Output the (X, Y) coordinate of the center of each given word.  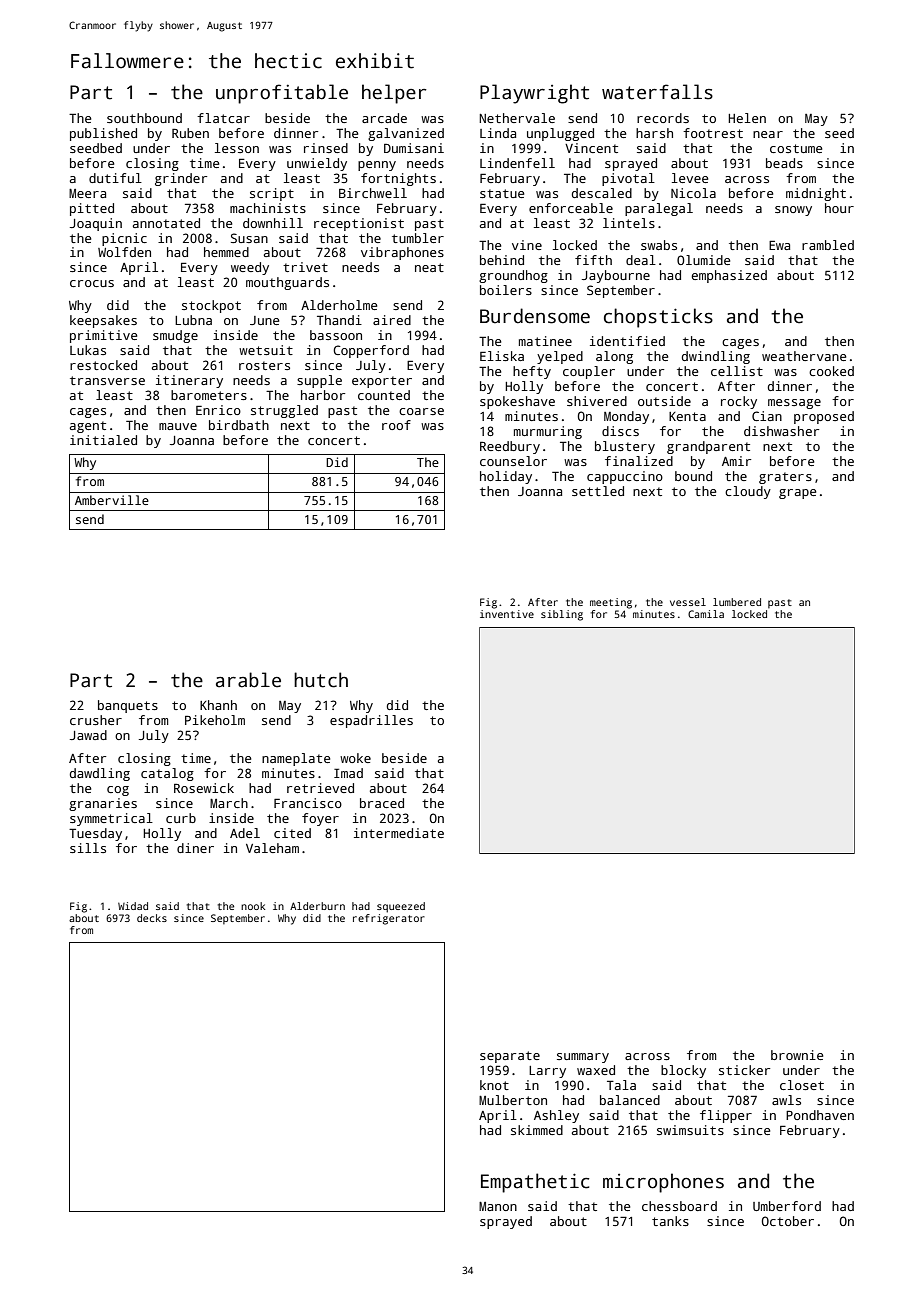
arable (248, 680)
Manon (498, 1206)
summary (583, 1058)
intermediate (399, 833)
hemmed (226, 252)
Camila (706, 614)
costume (796, 148)
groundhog (513, 276)
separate (510, 1057)
